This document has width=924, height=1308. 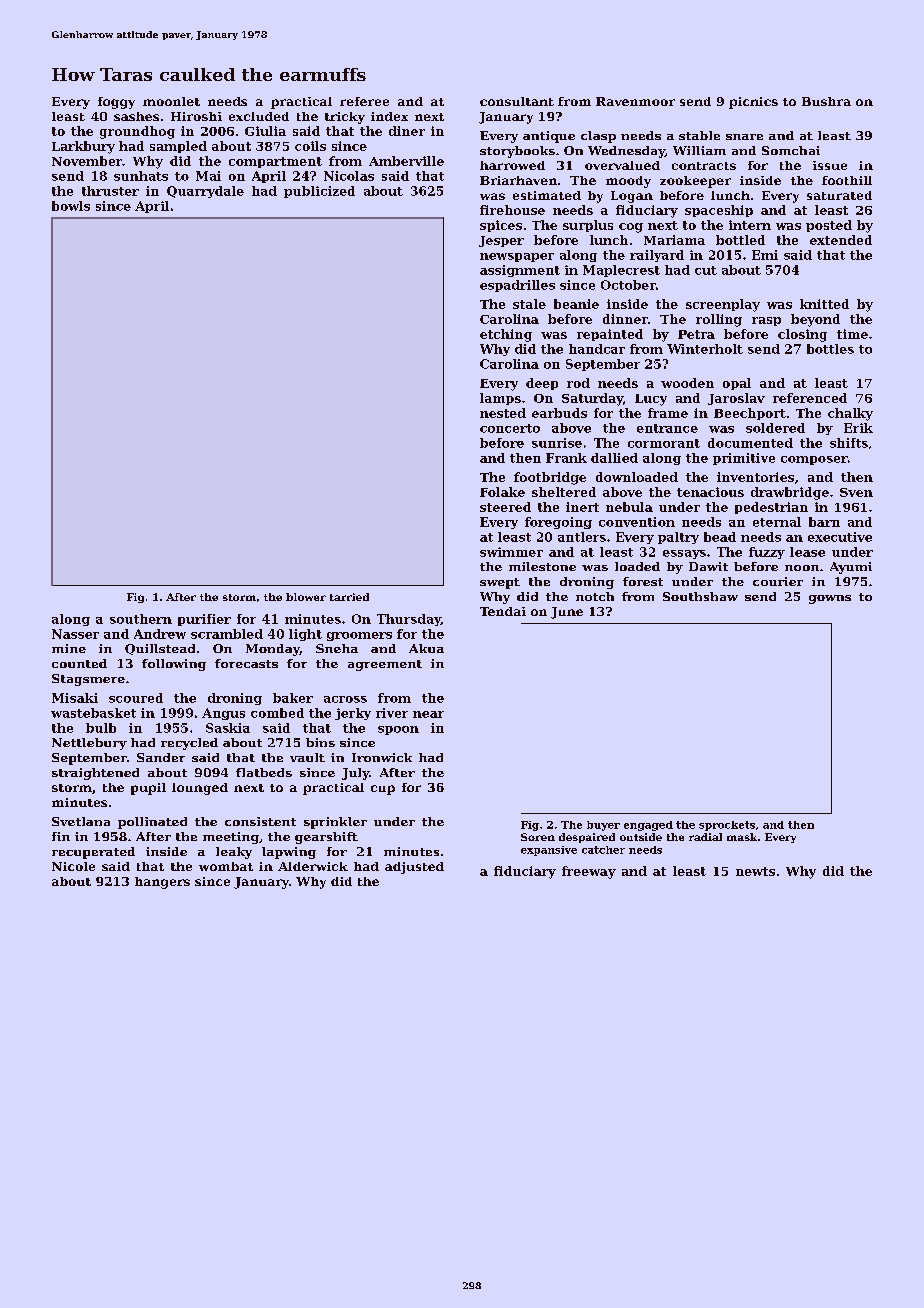 What do you see at coordinates (791, 150) in the document?
I see `Somchai` at bounding box center [791, 150].
